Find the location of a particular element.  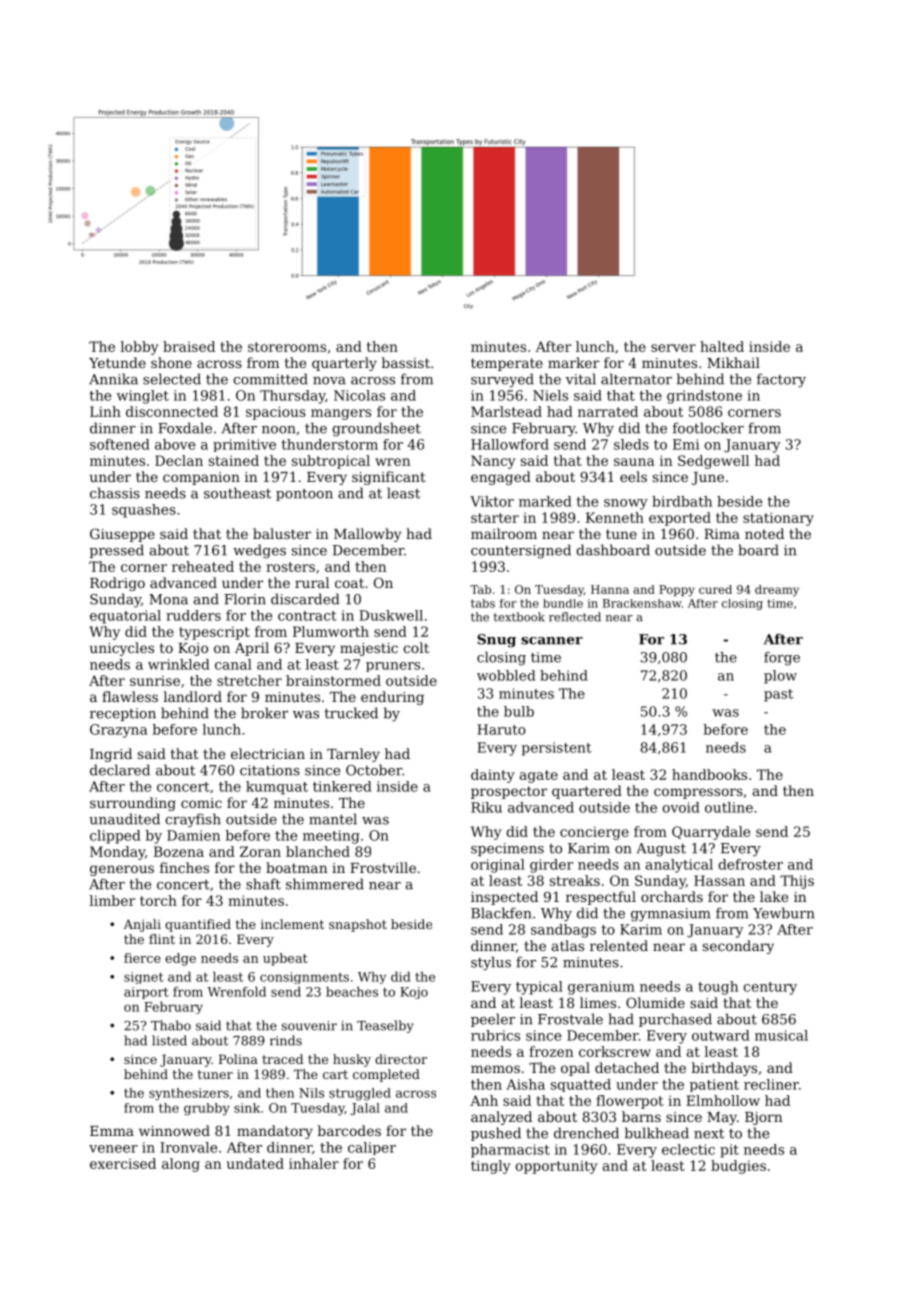

braised is located at coordinates (189, 346).
